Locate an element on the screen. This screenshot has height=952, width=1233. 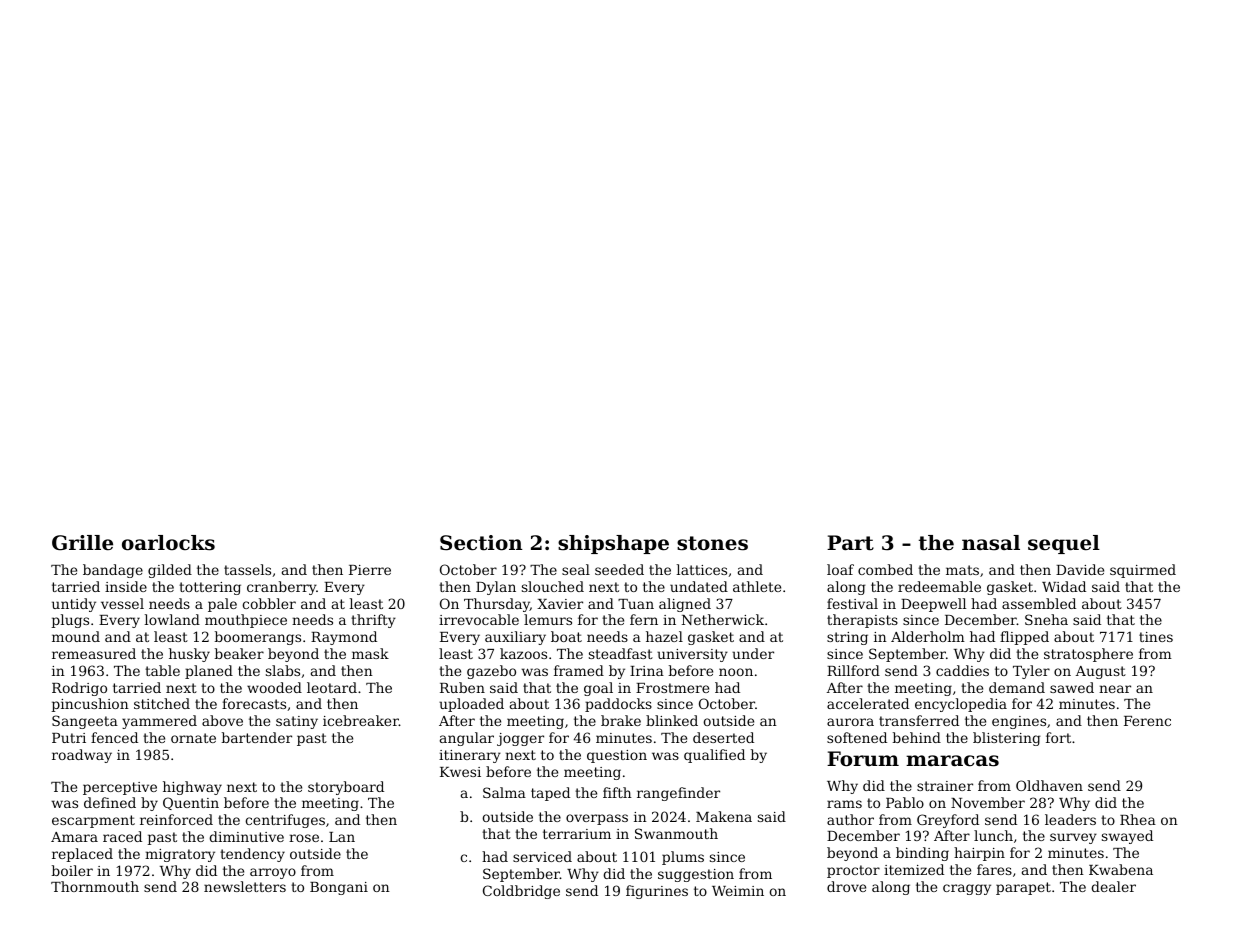
roadway is located at coordinates (82, 756).
